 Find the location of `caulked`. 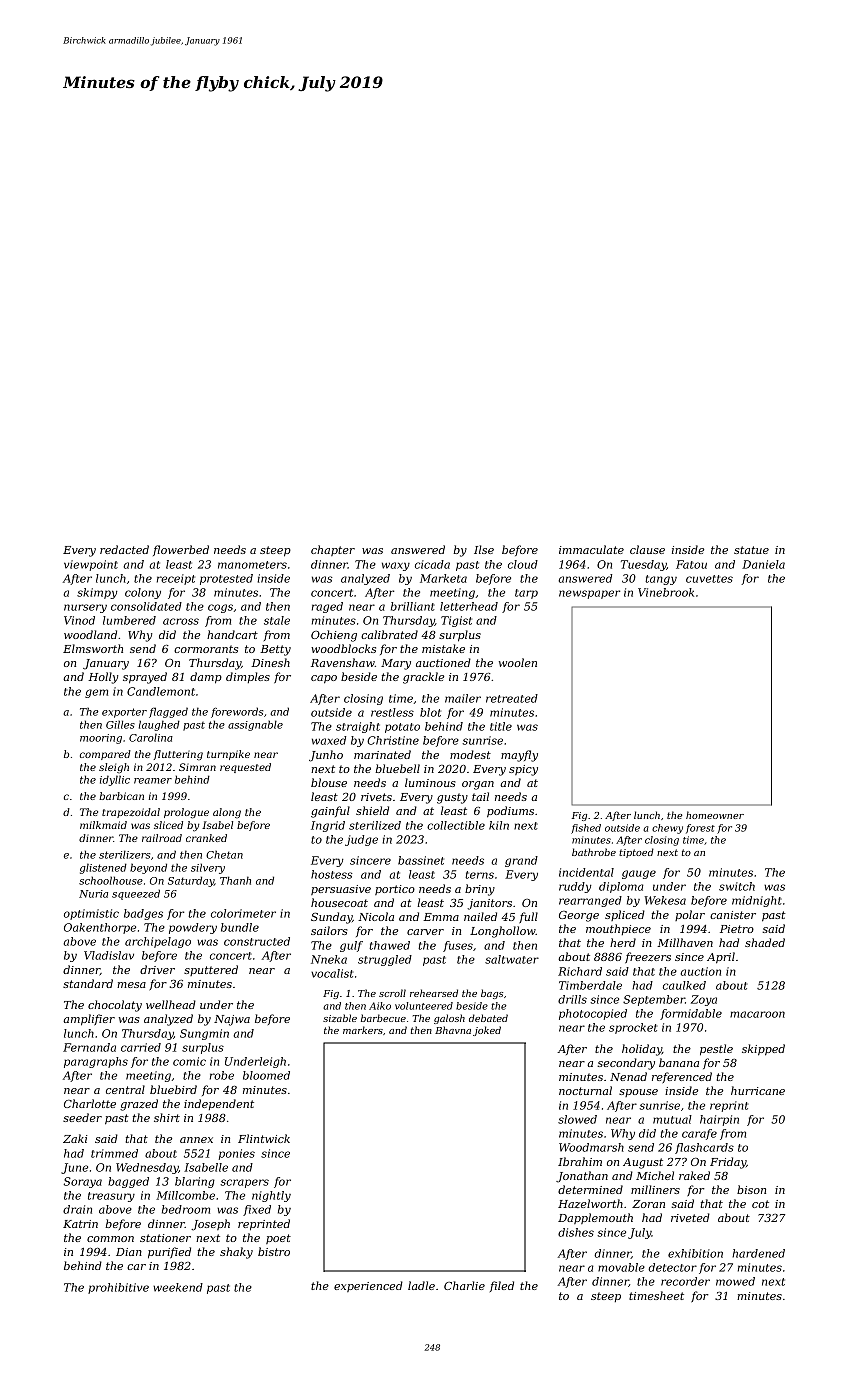

caulked is located at coordinates (684, 985).
